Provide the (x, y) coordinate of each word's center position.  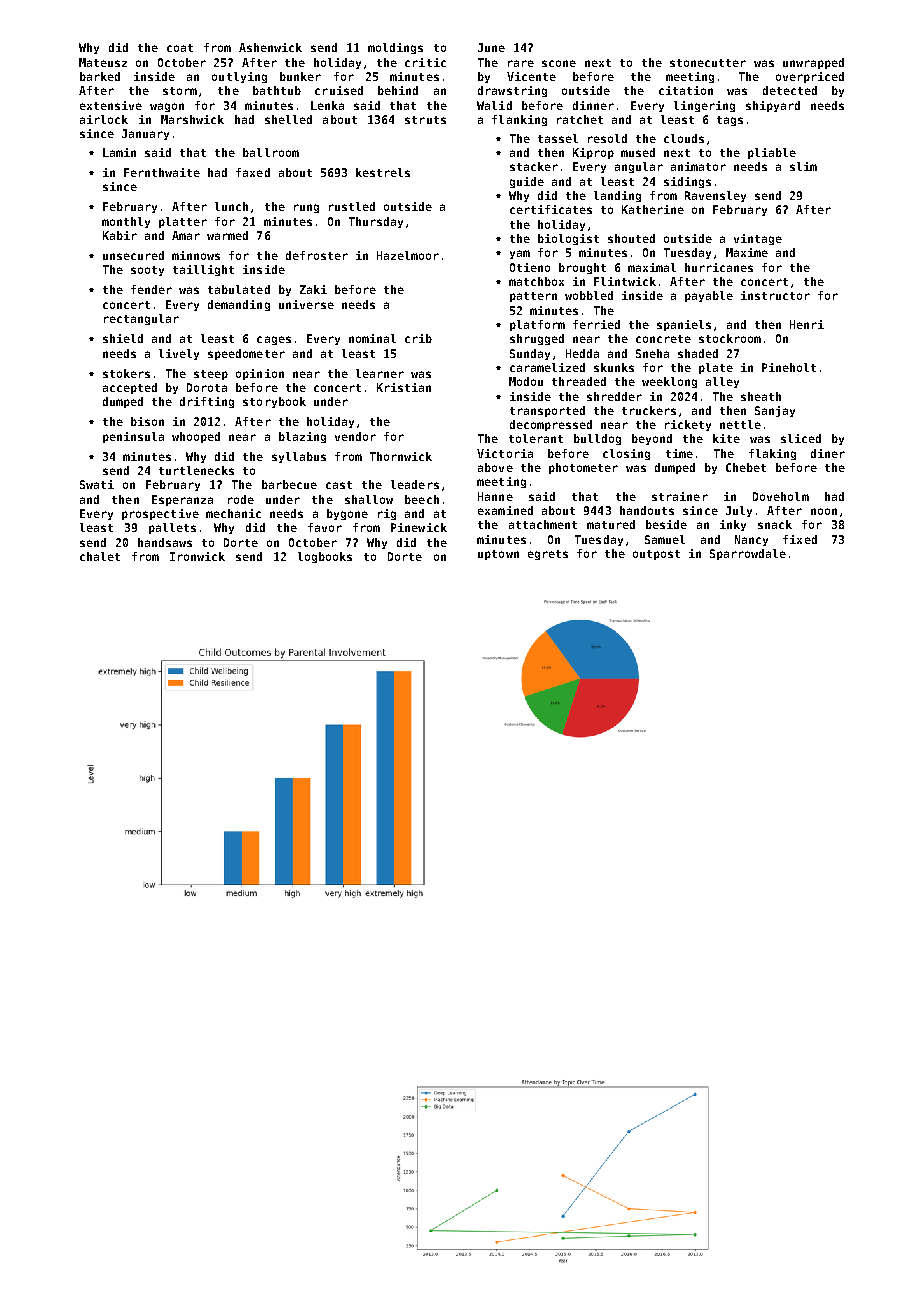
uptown (498, 555)
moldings (395, 48)
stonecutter (708, 63)
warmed (227, 235)
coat (180, 48)
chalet (100, 556)
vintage (758, 239)
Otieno (530, 267)
